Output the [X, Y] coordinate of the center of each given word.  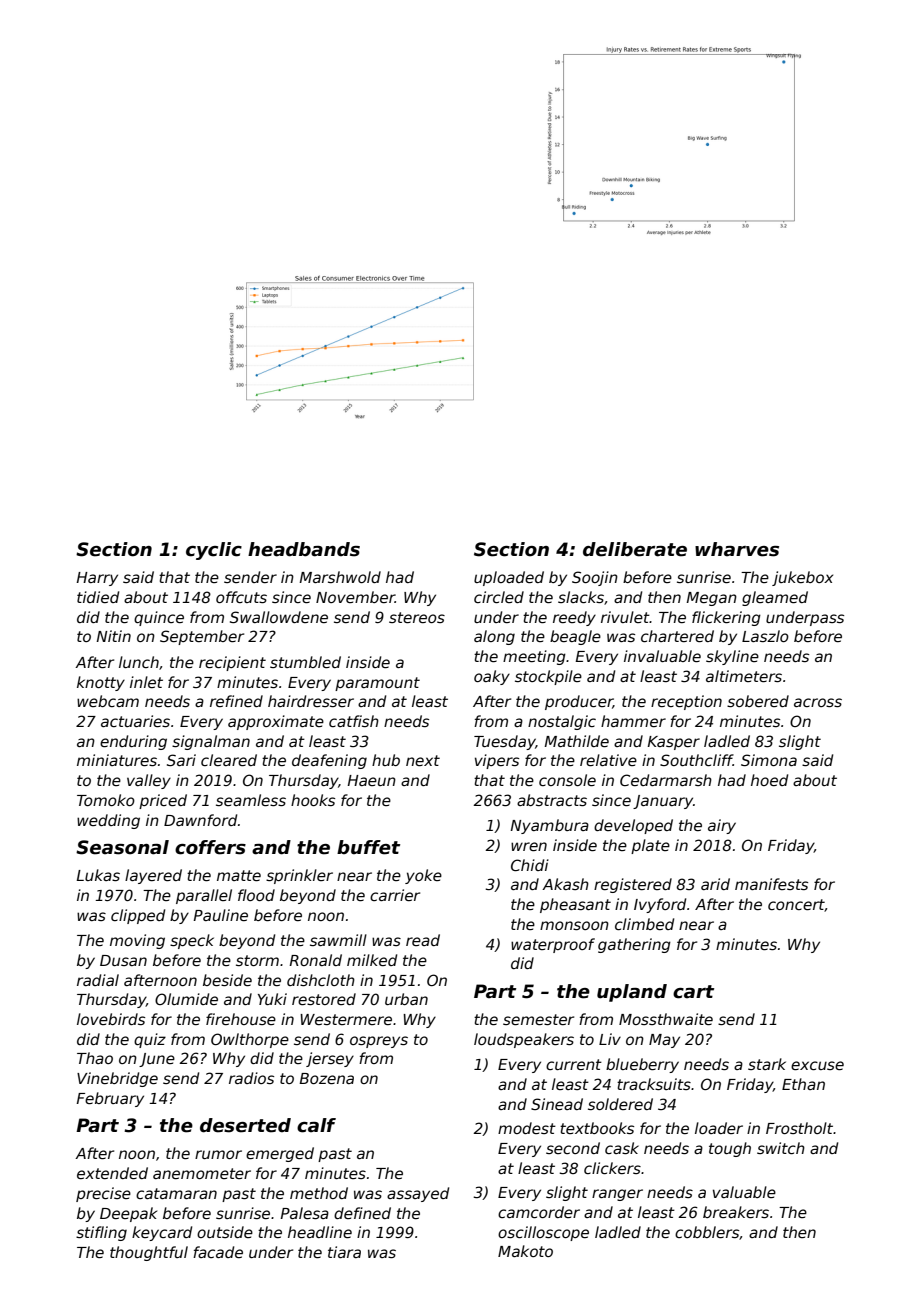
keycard [162, 1233]
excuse [817, 1065]
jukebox [802, 578]
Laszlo [765, 636]
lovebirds [111, 1019]
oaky [492, 677]
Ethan [803, 1084]
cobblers [707, 1232]
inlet [146, 682]
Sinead [557, 1104]
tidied [98, 597]
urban [406, 999]
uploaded [509, 578]
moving [137, 941]
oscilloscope [543, 1233]
